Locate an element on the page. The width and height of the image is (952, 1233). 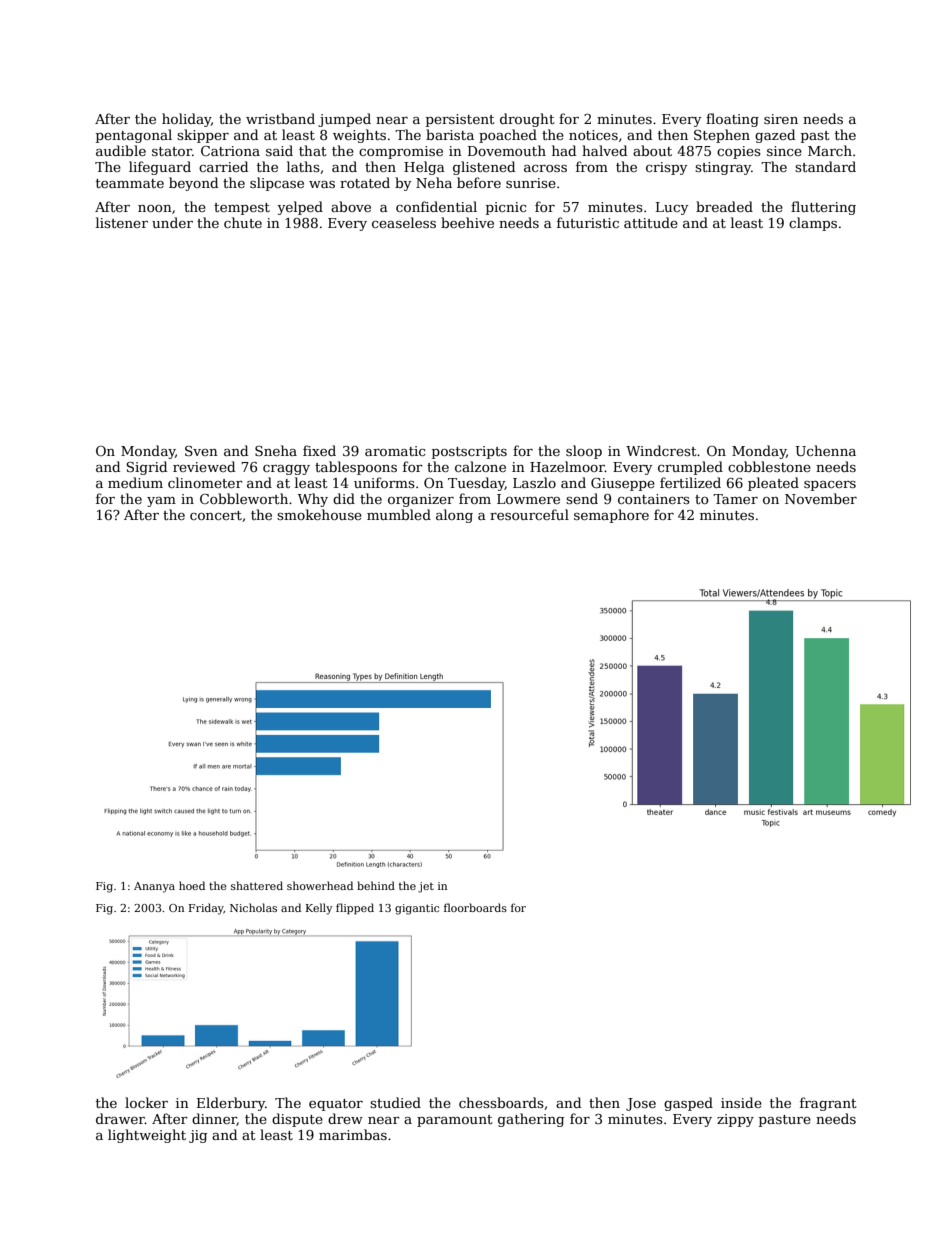
resourceful is located at coordinates (529, 514).
